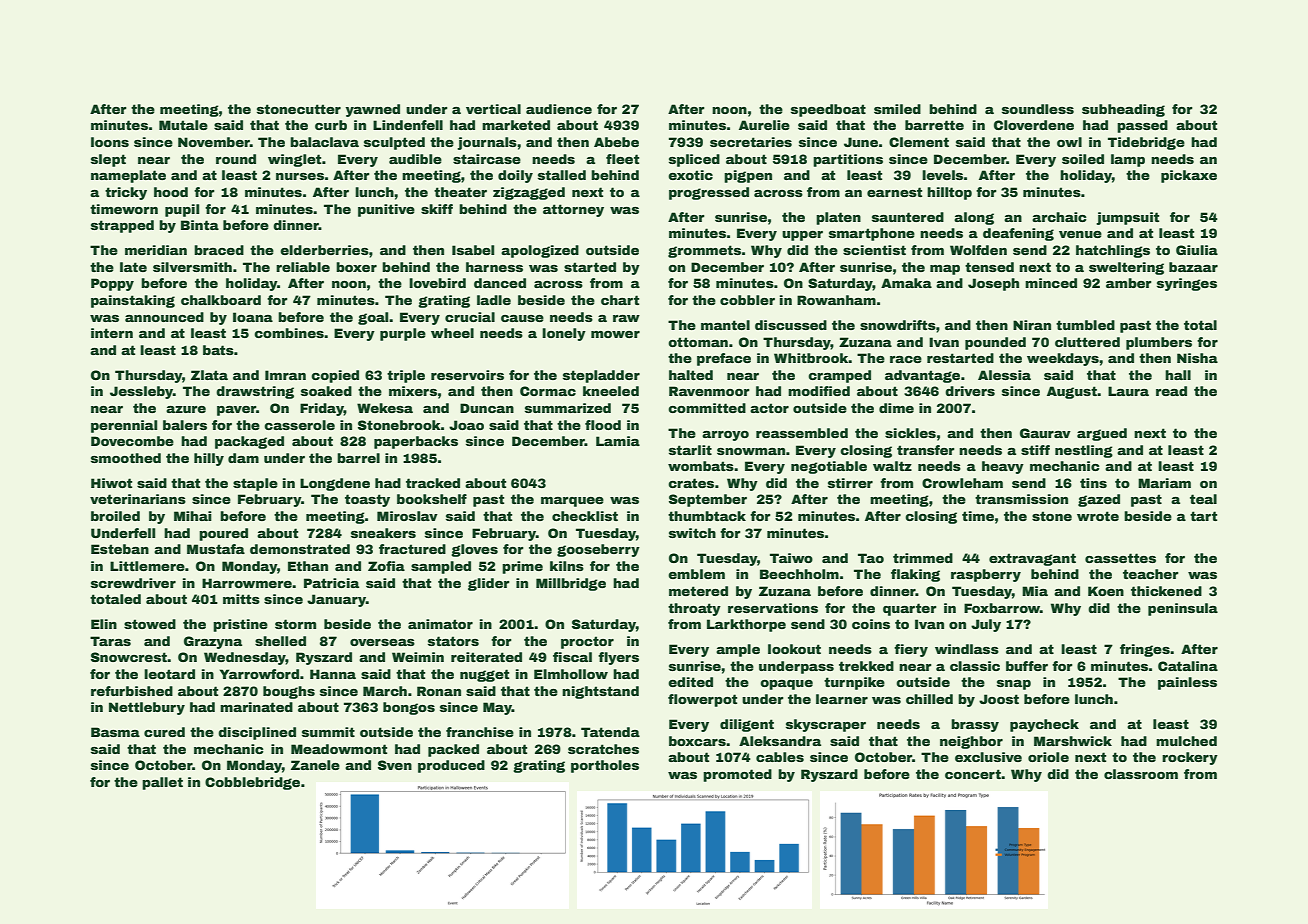 The image size is (1308, 924). I want to click on reservoirs, so click(467, 375).
